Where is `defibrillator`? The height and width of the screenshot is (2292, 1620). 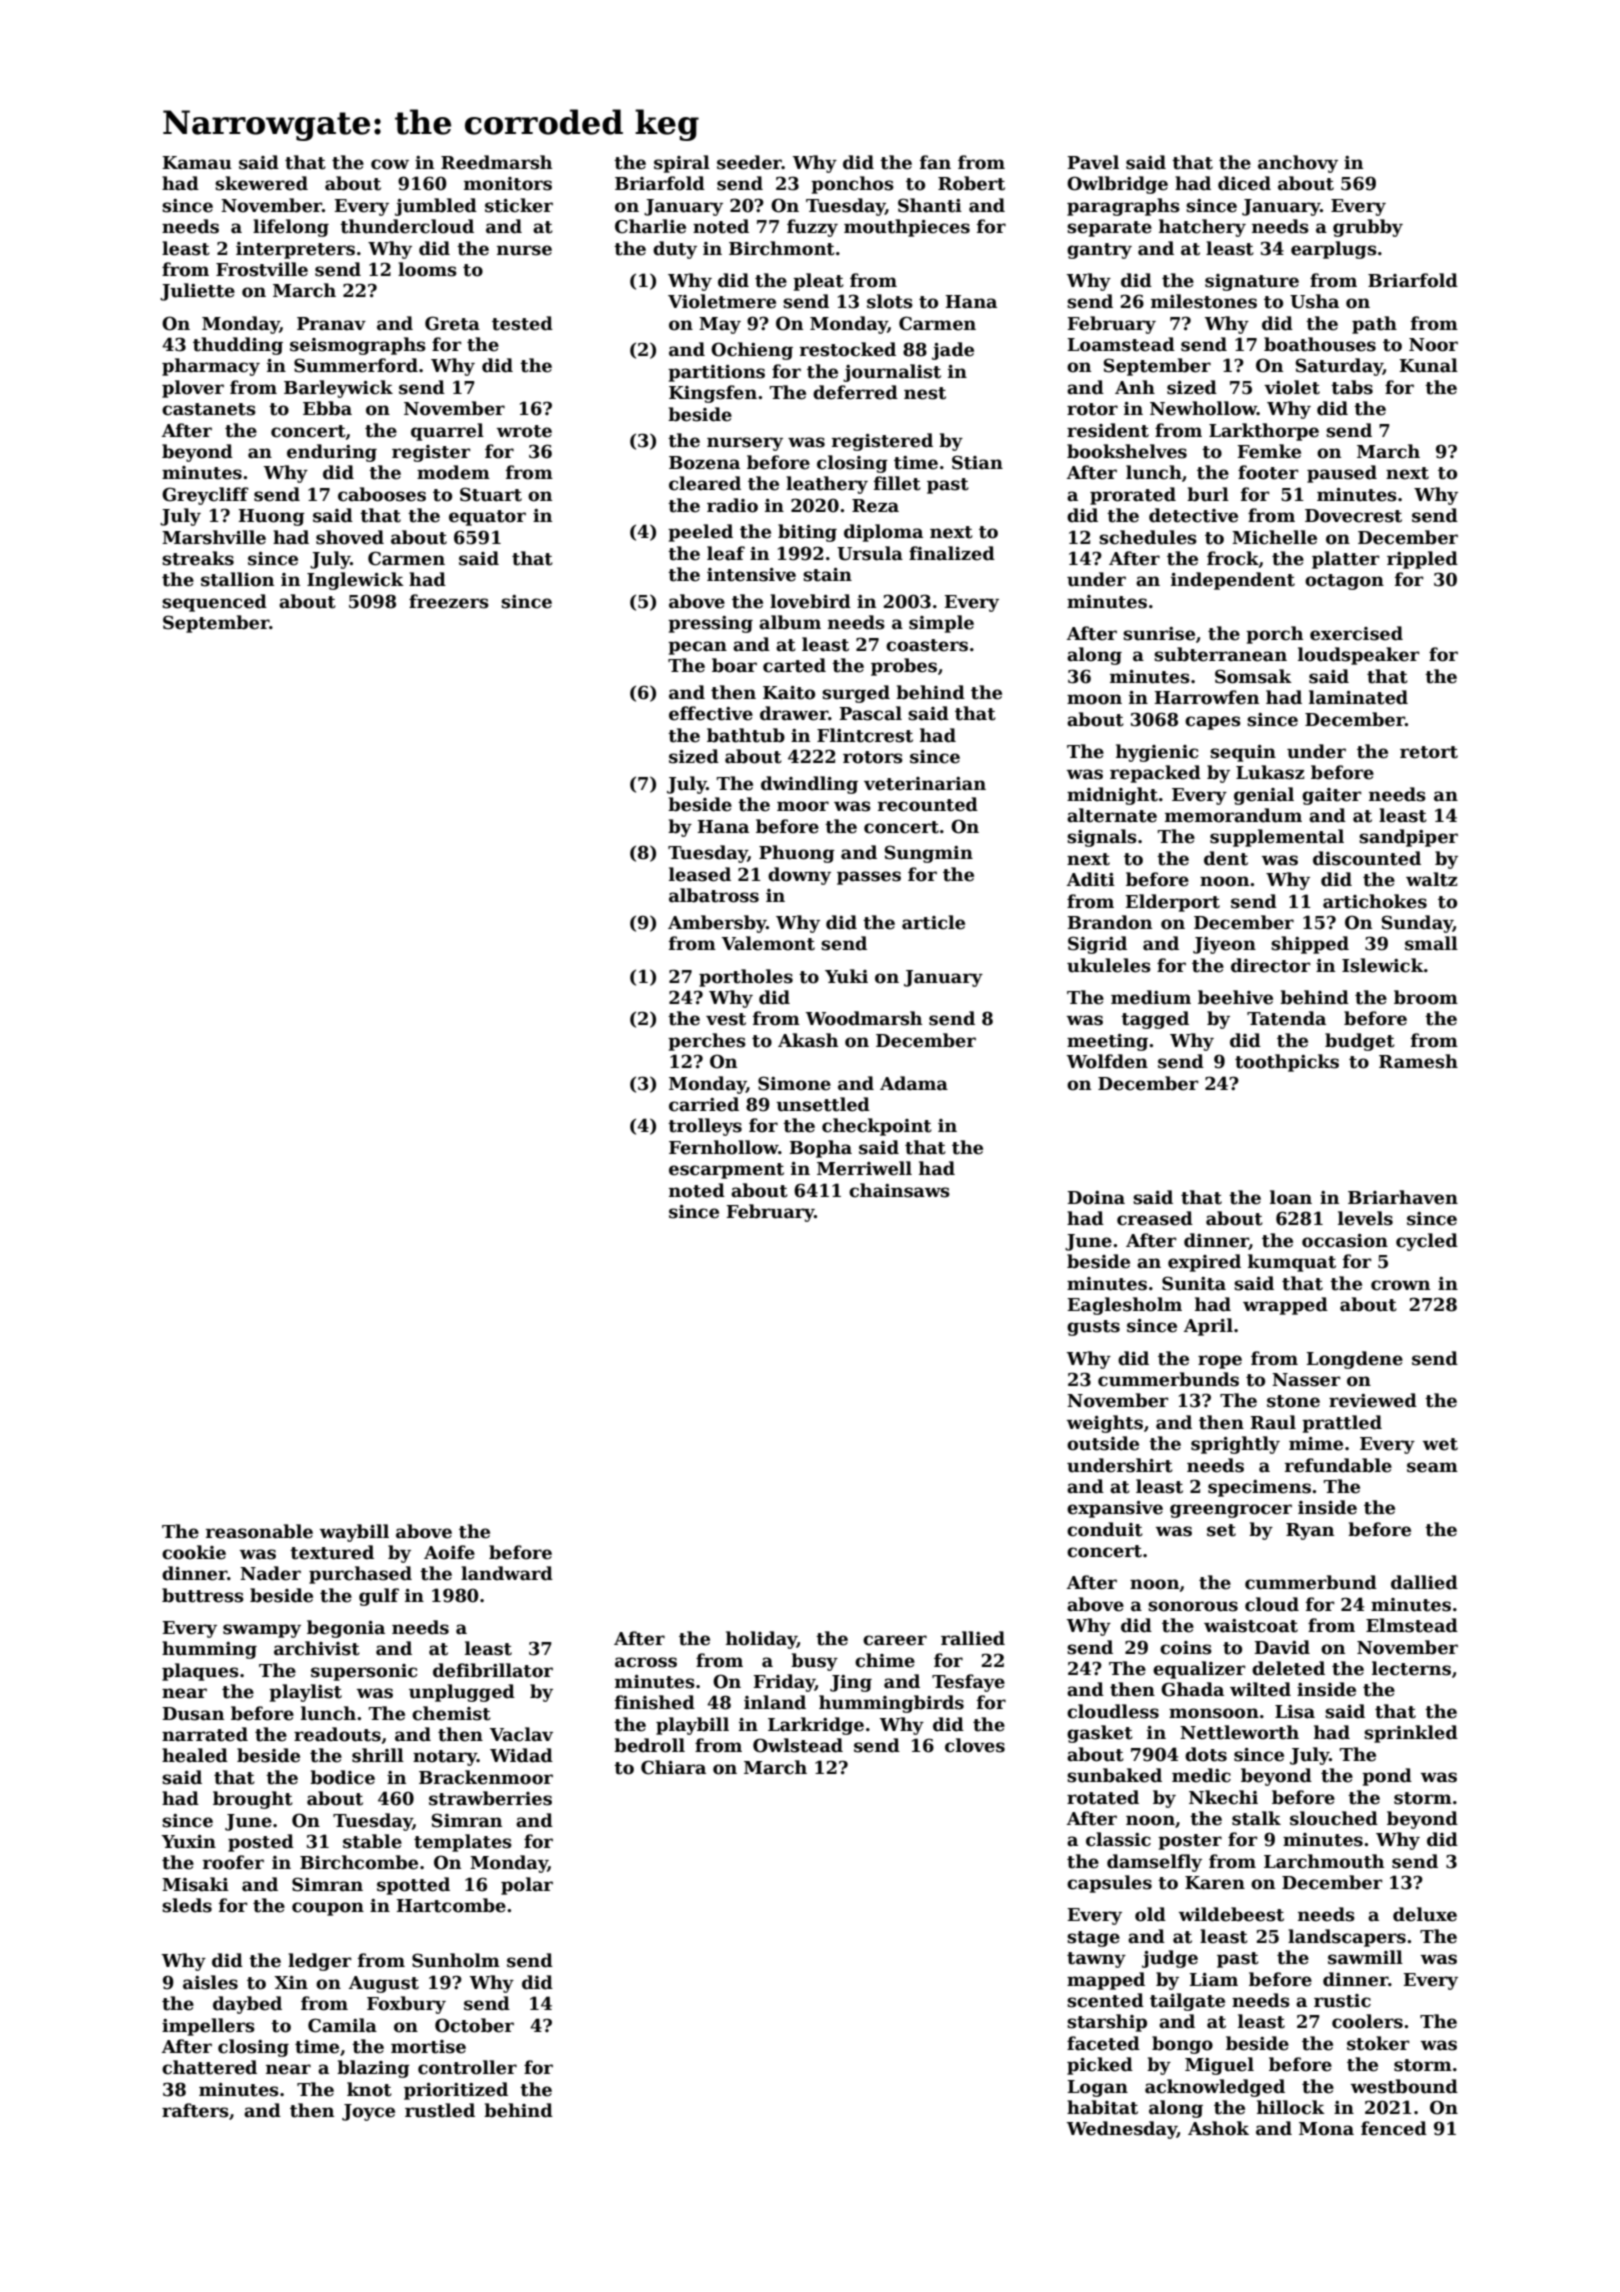 defibrillator is located at coordinates (493, 1670).
